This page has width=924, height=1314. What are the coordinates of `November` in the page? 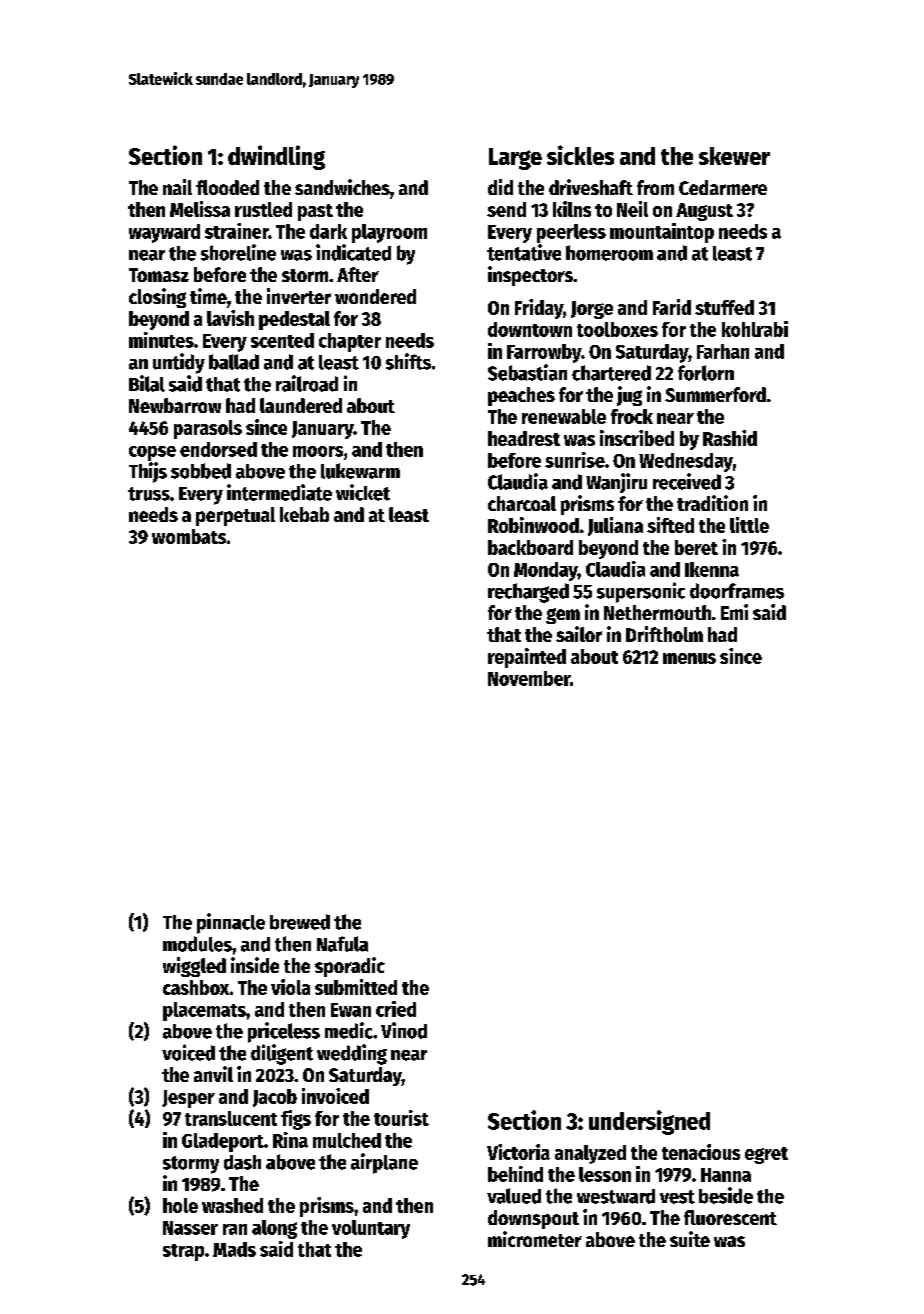 It's located at (529, 678).
